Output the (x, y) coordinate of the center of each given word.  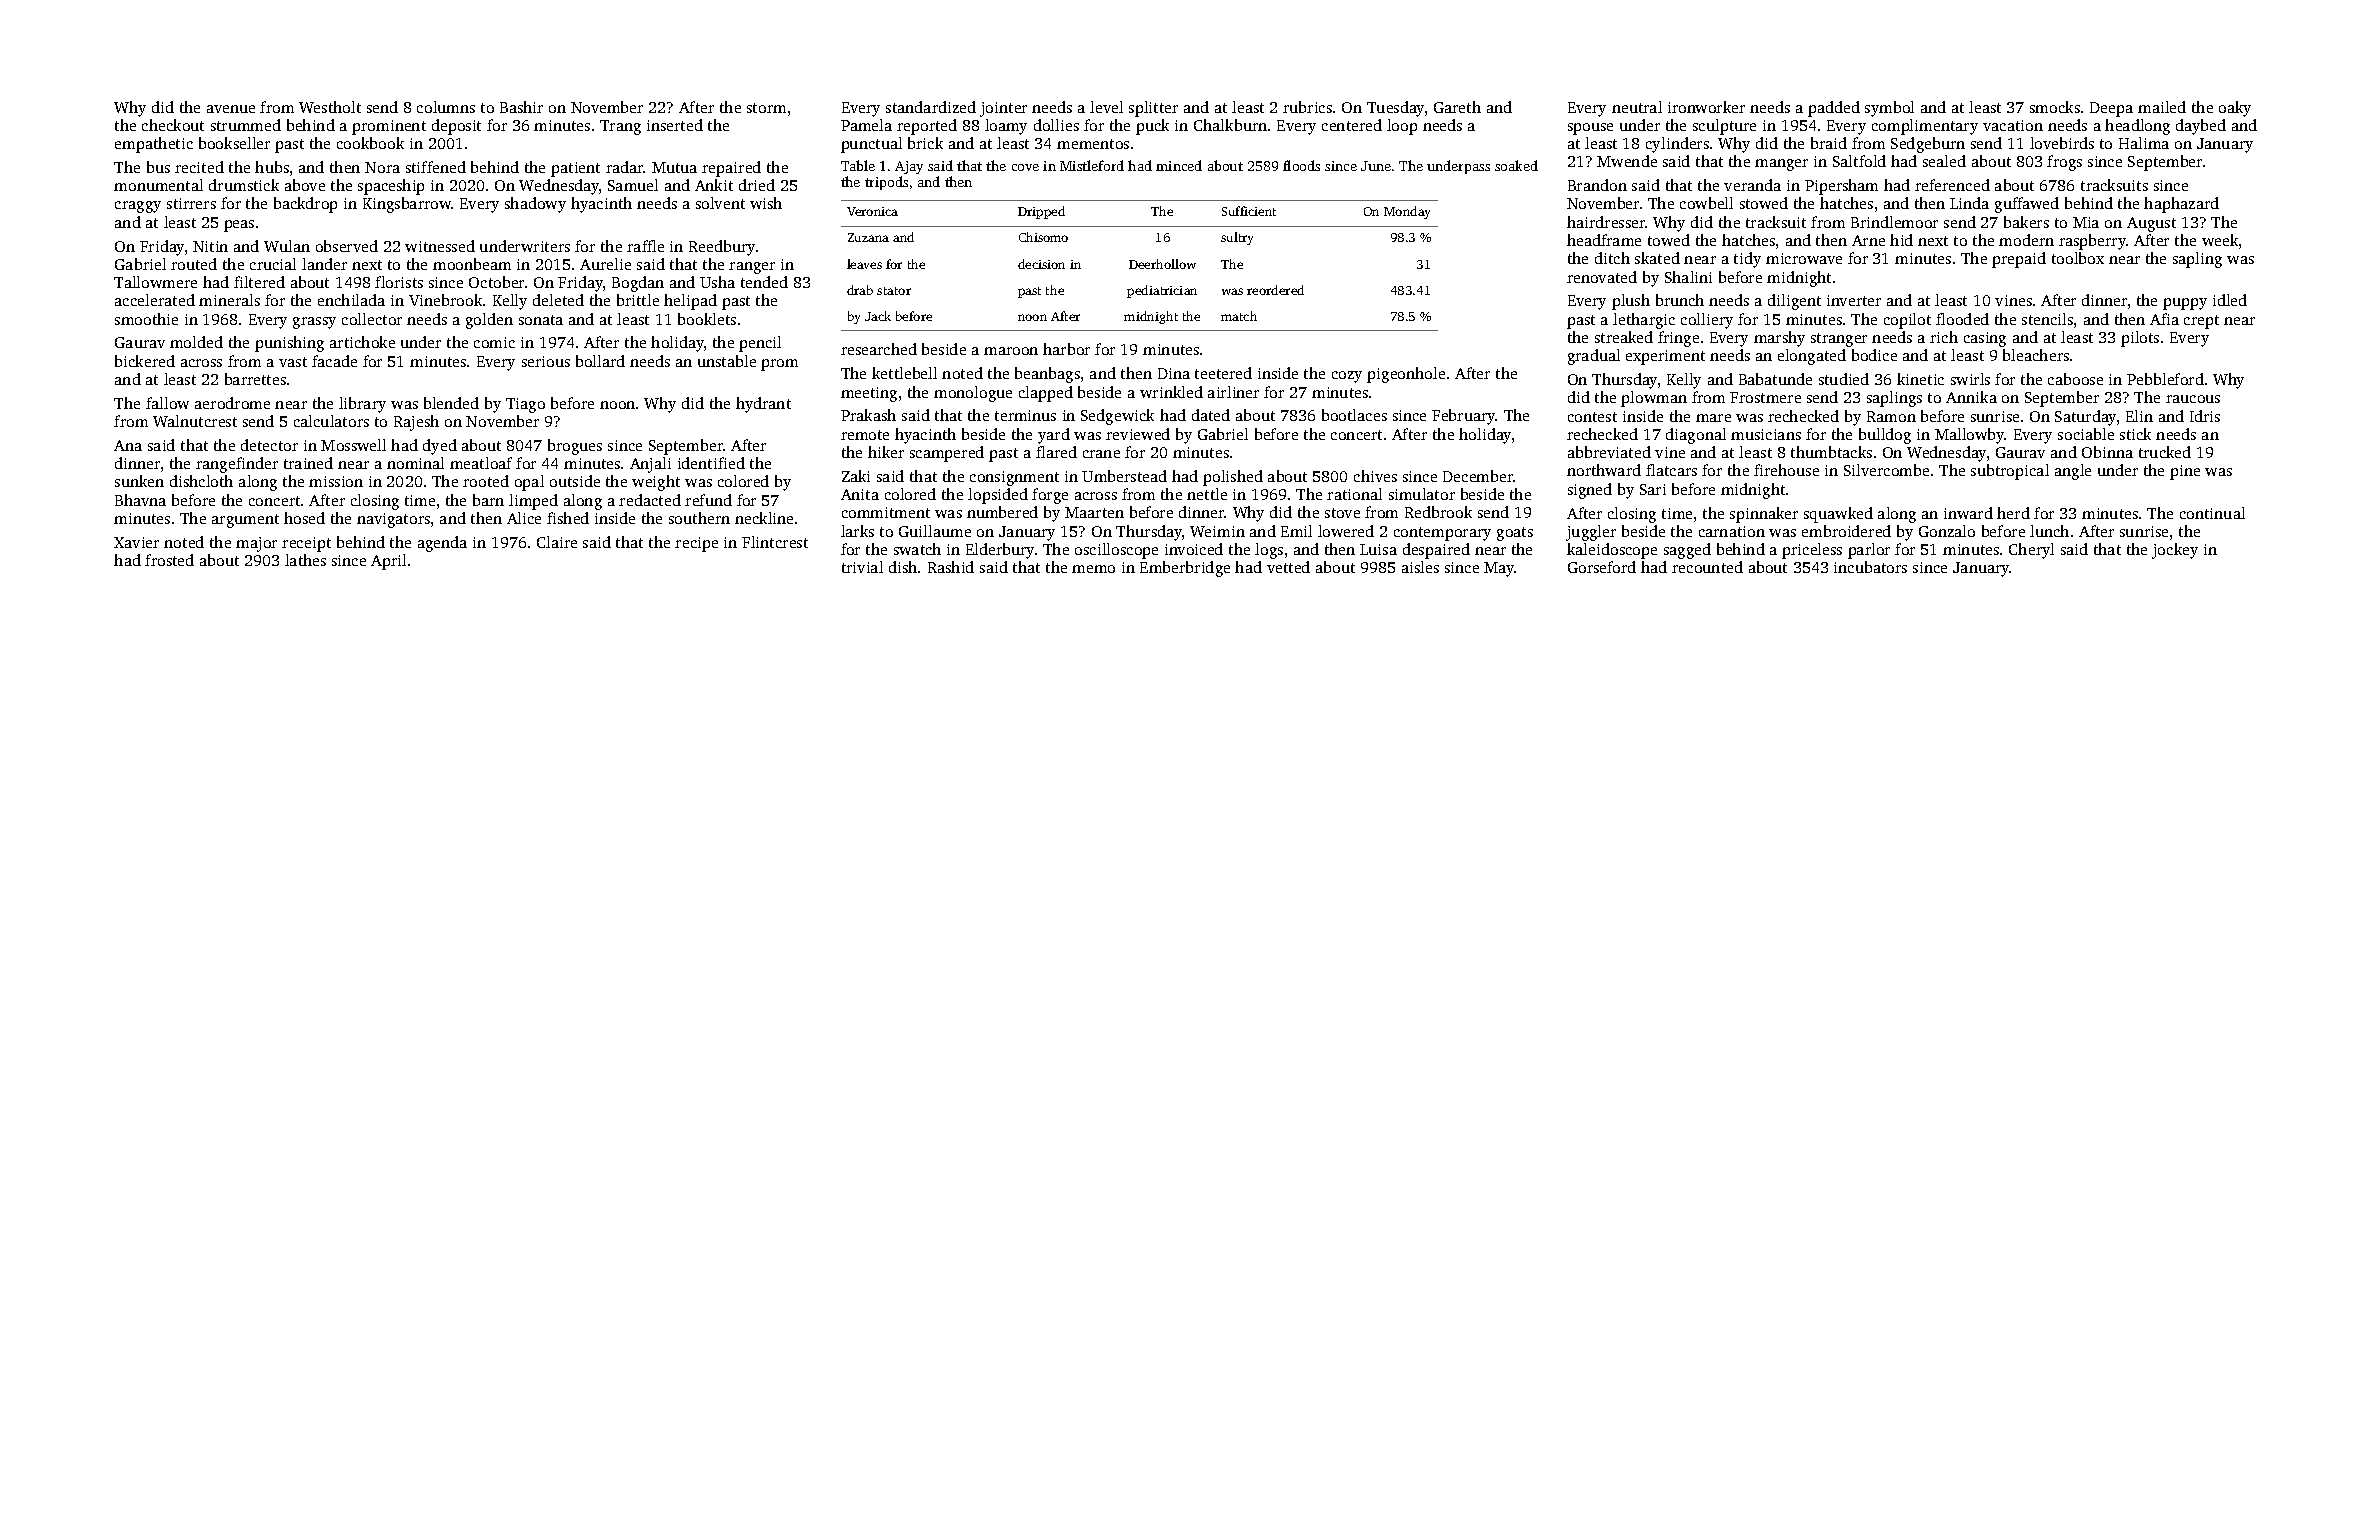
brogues (575, 447)
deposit (456, 127)
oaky (2235, 109)
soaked (1516, 165)
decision (1041, 264)
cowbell (1706, 203)
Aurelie (605, 264)
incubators (1870, 567)
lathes (305, 560)
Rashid (951, 567)
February (1464, 417)
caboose (2075, 379)
